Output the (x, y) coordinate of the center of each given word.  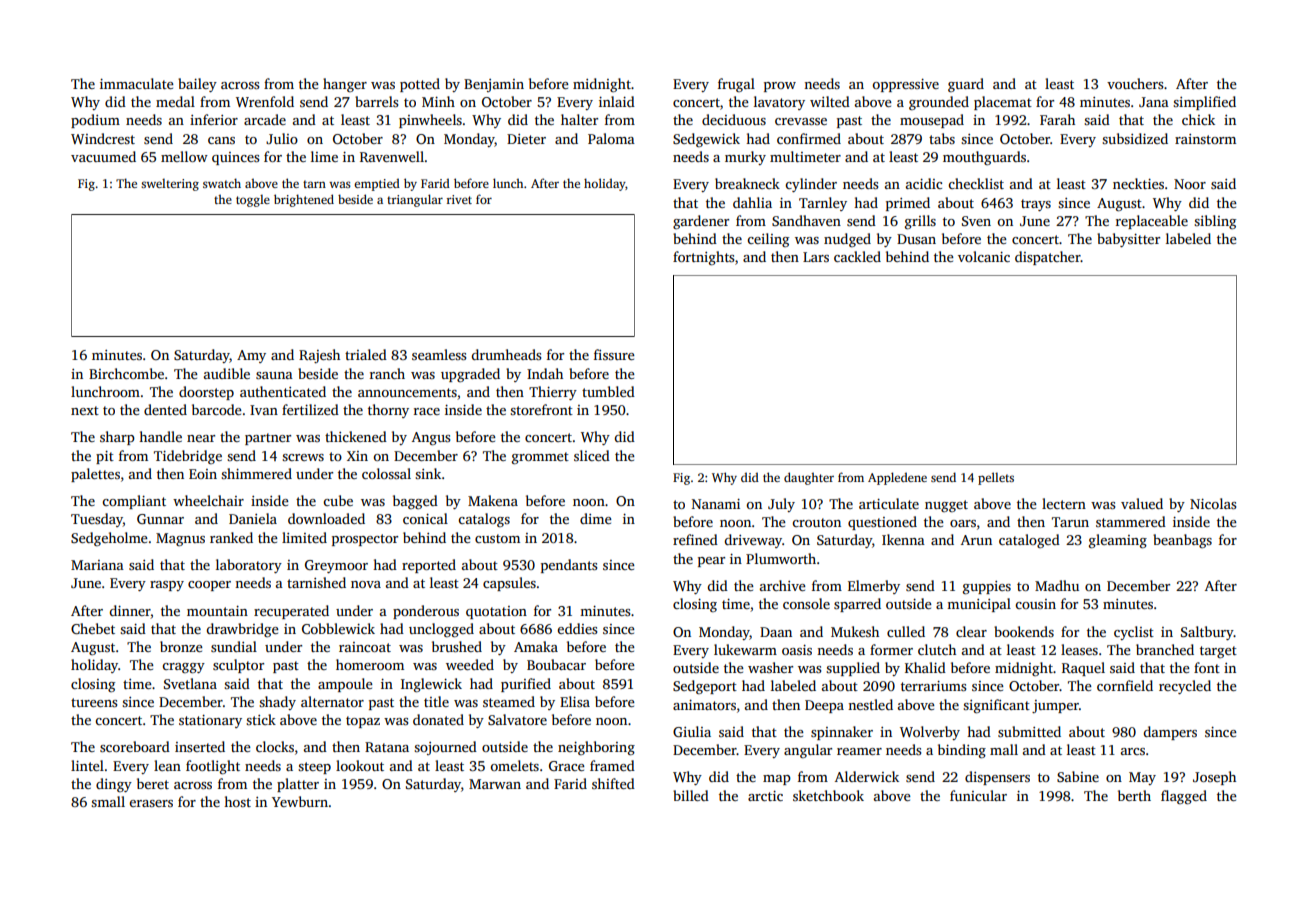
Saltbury (1207, 633)
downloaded (326, 518)
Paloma (611, 138)
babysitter (1128, 240)
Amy (251, 356)
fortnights (703, 258)
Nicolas (1213, 503)
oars (963, 523)
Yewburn (300, 801)
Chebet (93, 628)
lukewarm (745, 649)
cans (221, 140)
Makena (493, 500)
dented (165, 409)
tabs (942, 138)
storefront (541, 409)
